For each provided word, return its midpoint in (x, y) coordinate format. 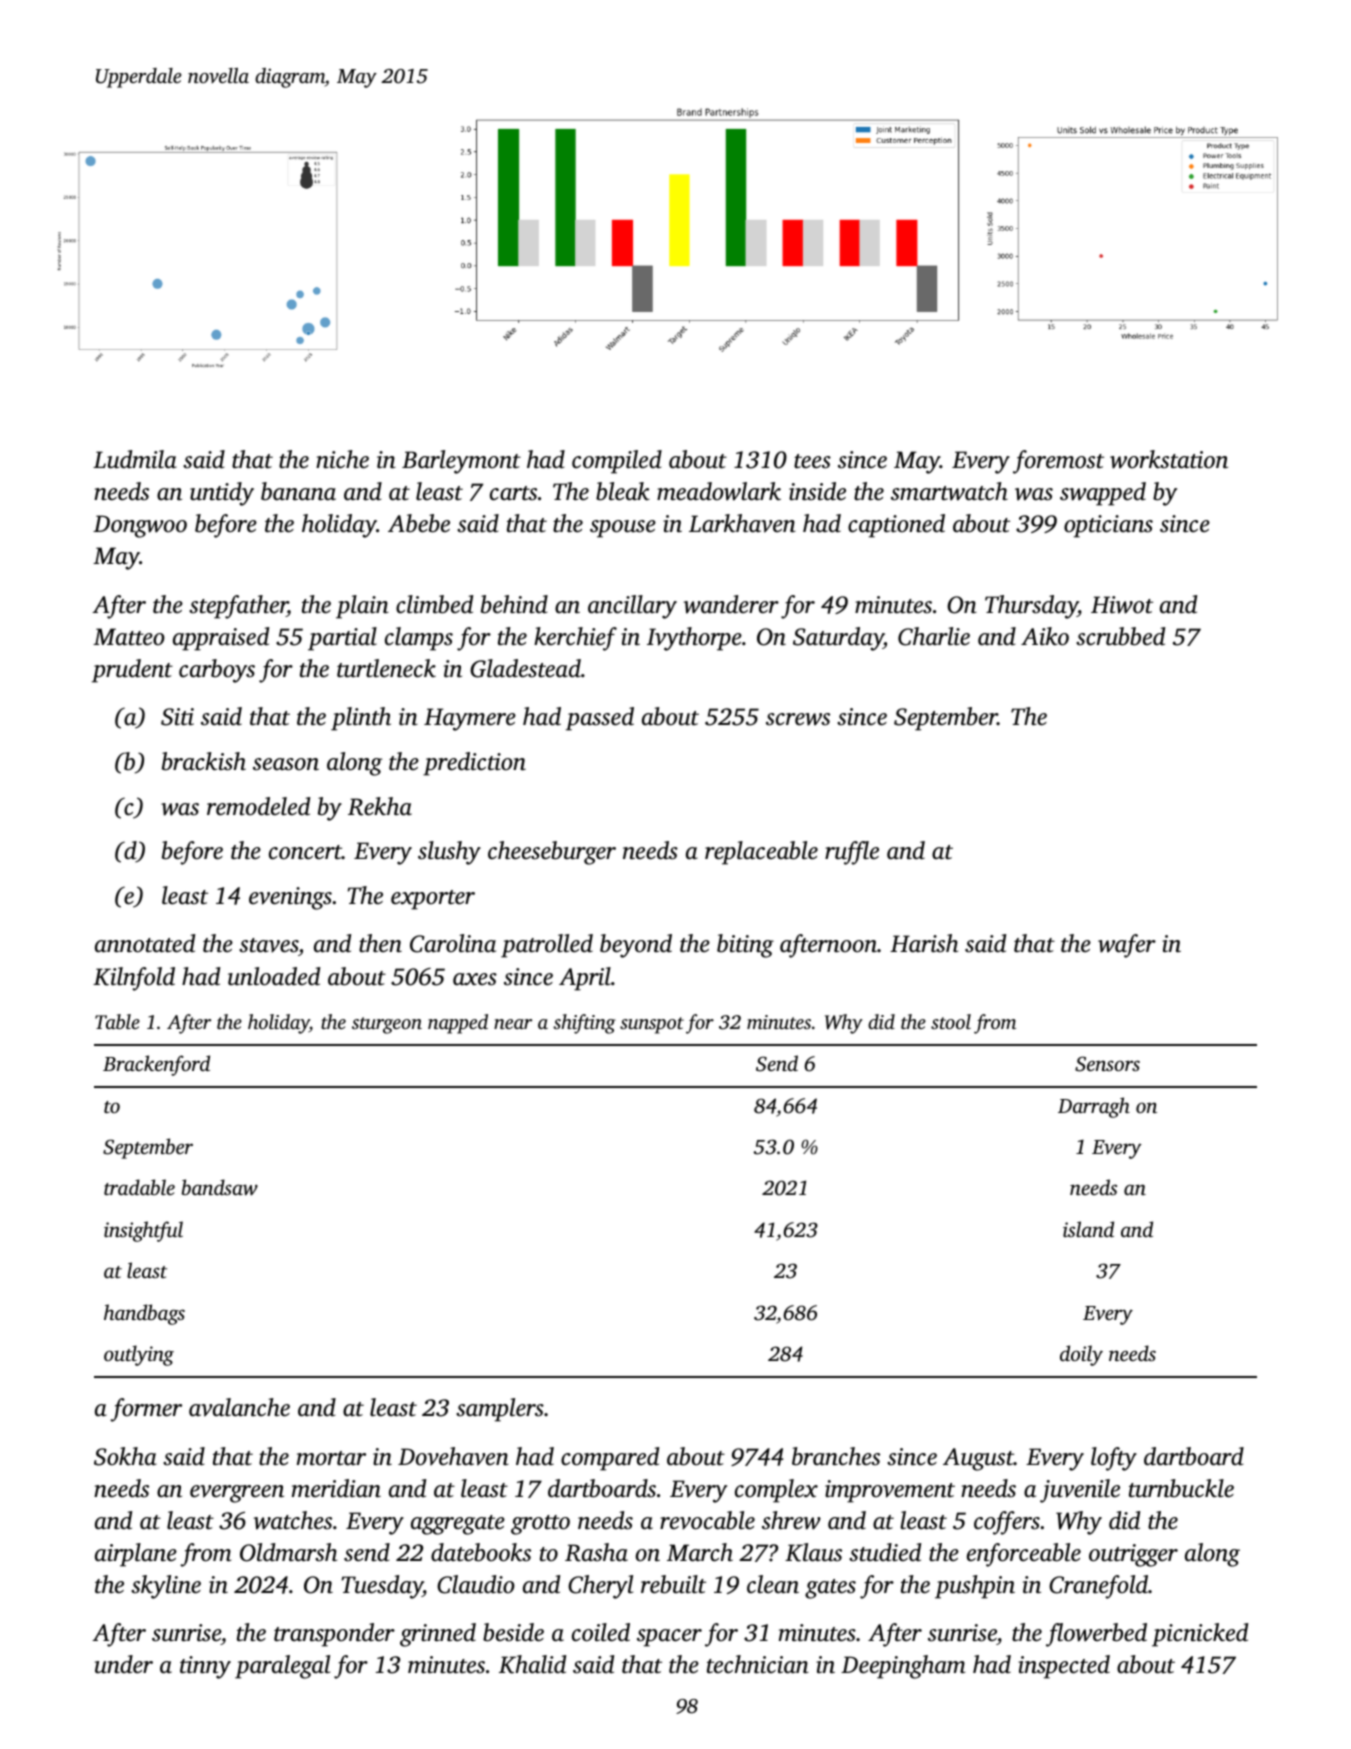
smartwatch (949, 491)
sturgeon (387, 1025)
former (146, 1410)
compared (610, 1459)
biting (745, 946)
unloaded (274, 976)
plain (362, 607)
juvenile (1080, 1491)
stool (951, 1021)
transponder (334, 1635)
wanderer (731, 604)
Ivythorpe (694, 639)
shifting (584, 1024)
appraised (221, 639)
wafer (1127, 946)
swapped (1103, 494)
